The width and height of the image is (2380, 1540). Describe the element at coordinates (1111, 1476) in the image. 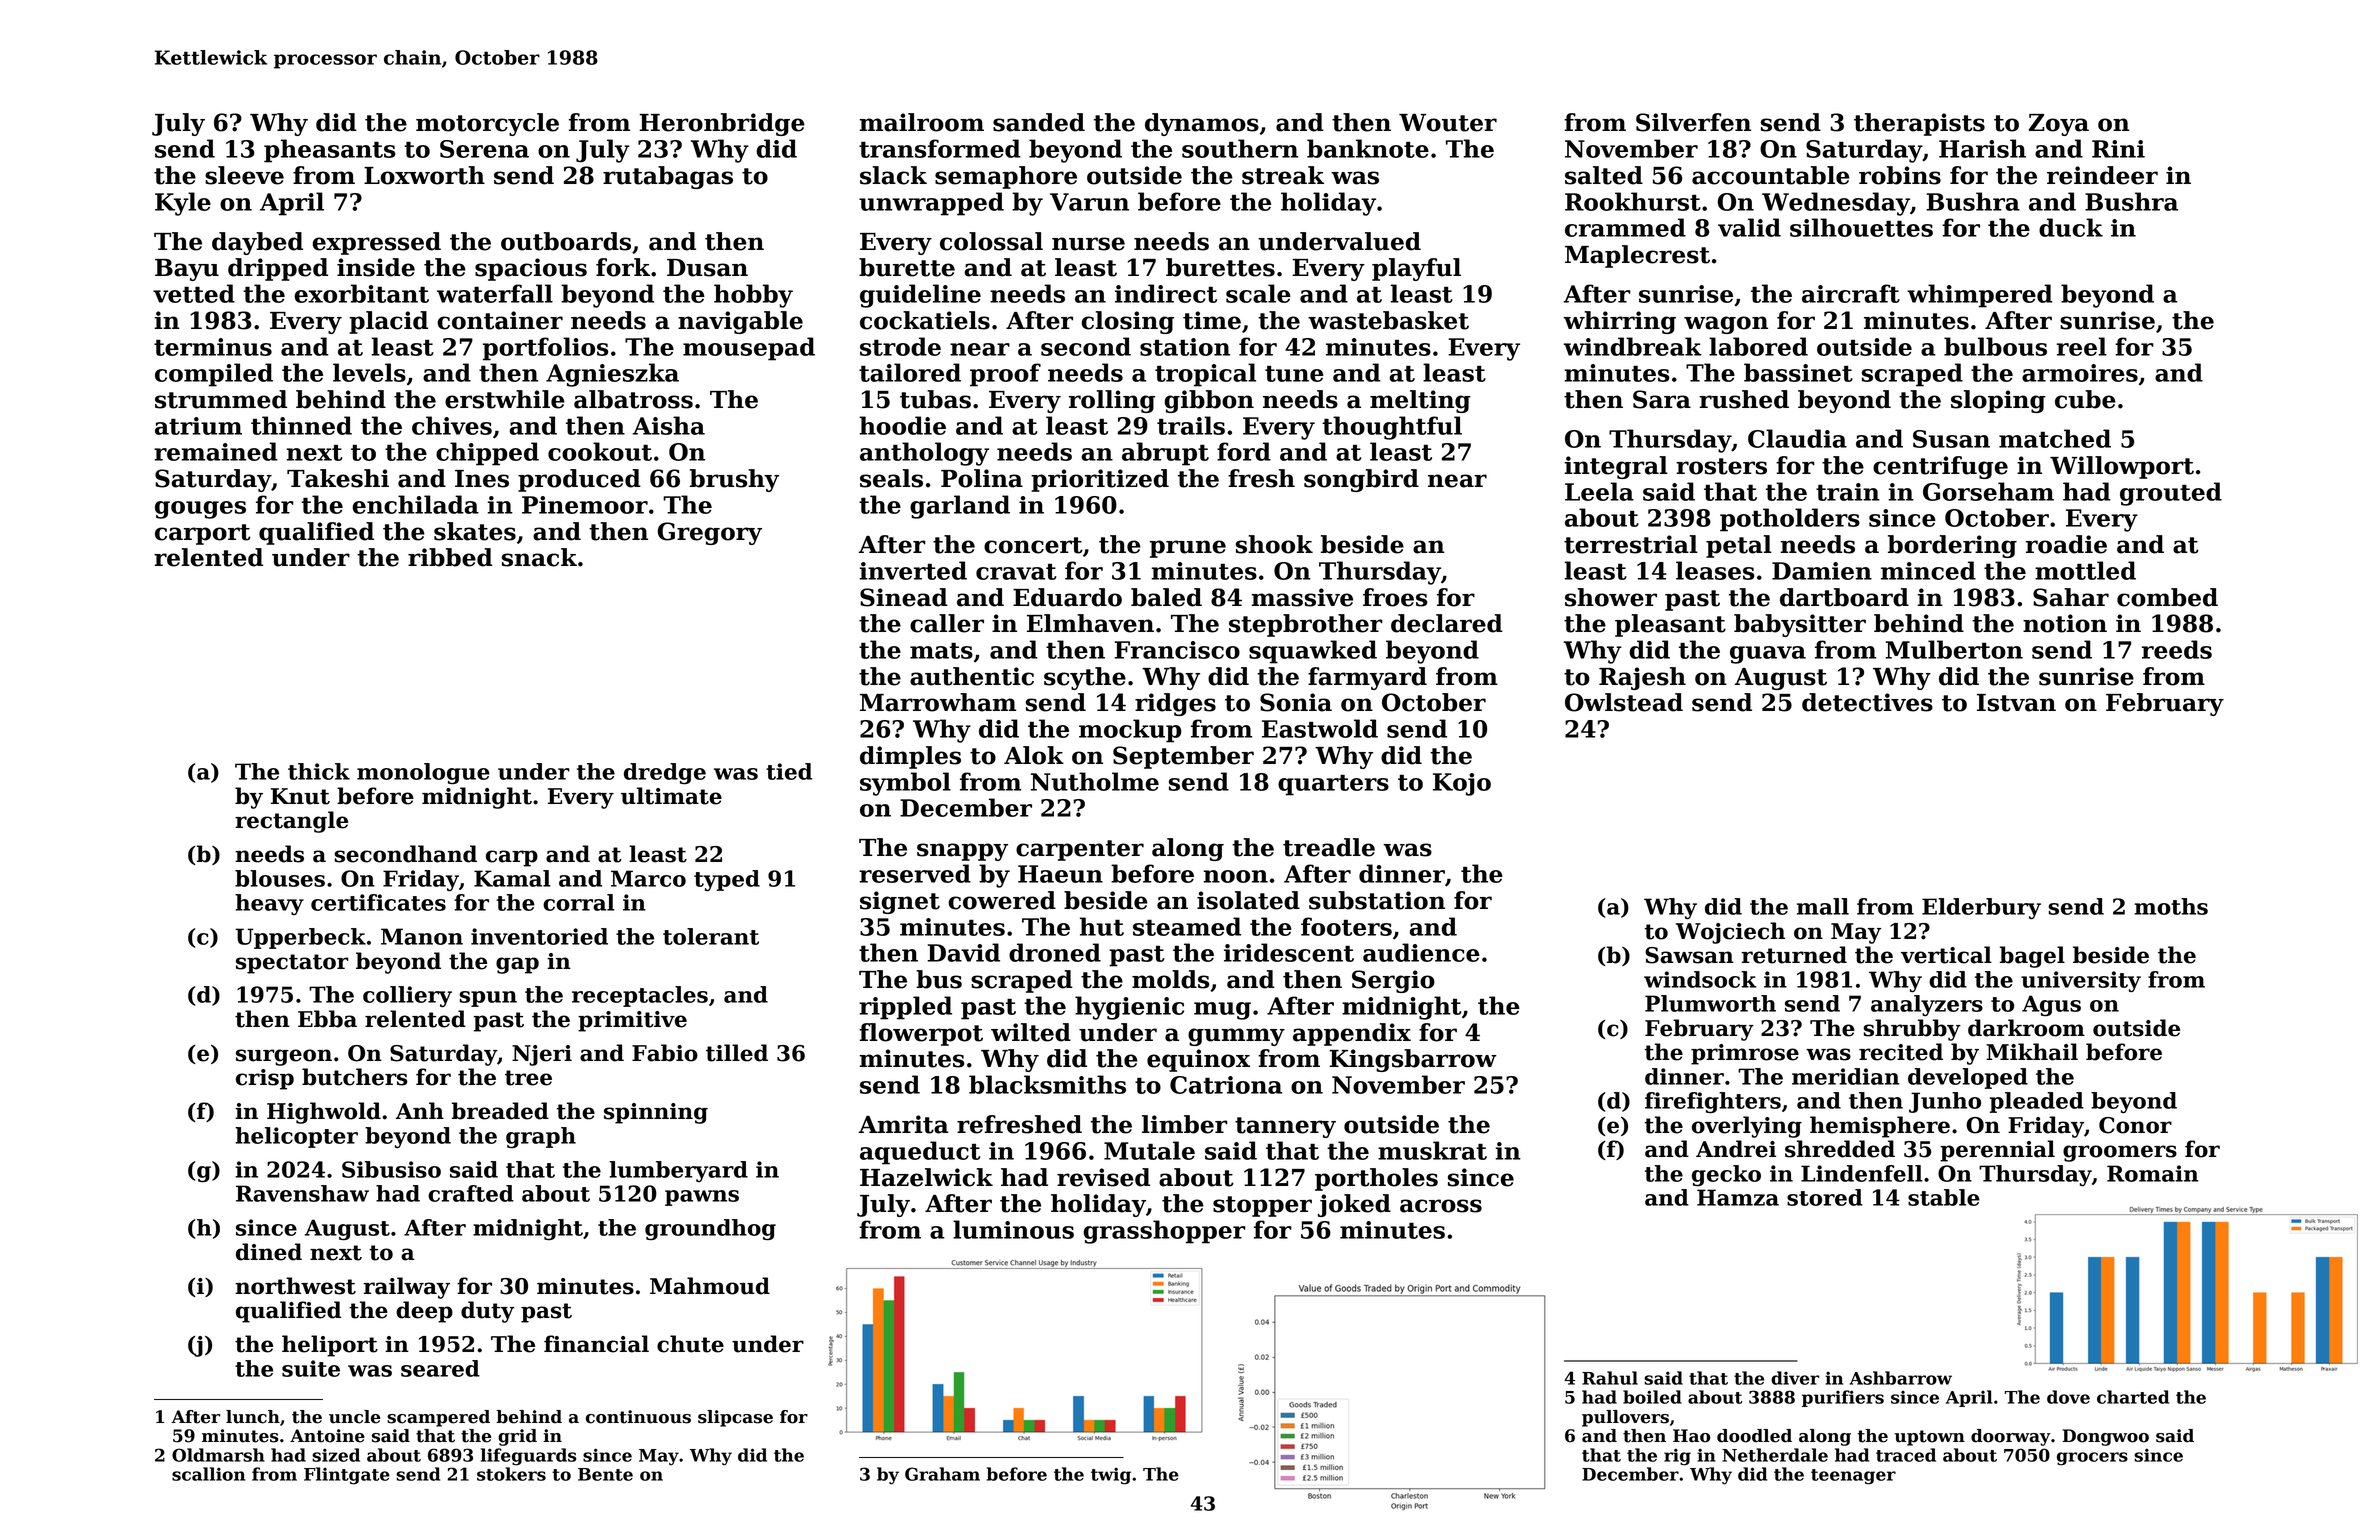

I see `twig` at that location.
